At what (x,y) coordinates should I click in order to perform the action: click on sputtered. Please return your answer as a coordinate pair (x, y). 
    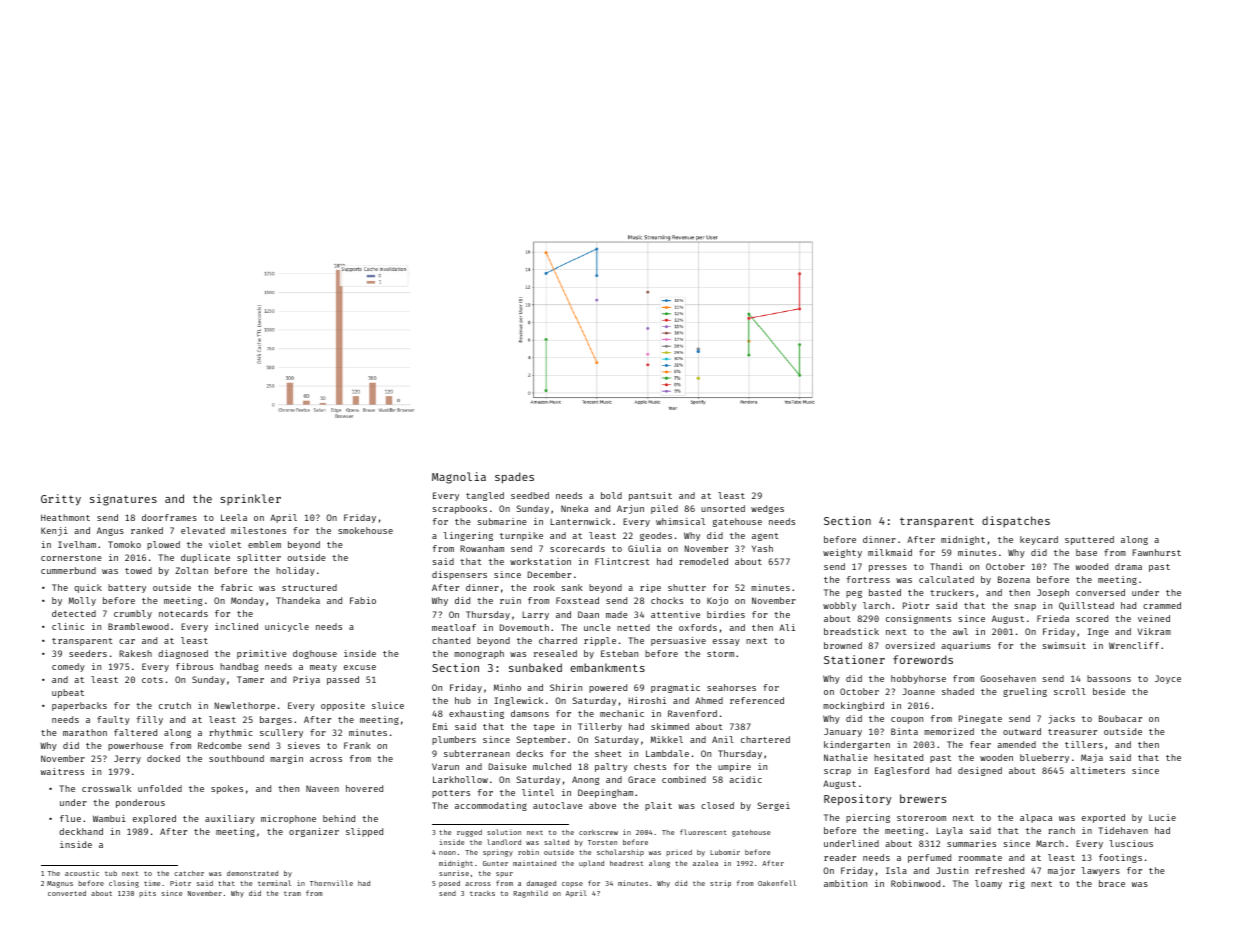
    Looking at the image, I should click on (1089, 540).
